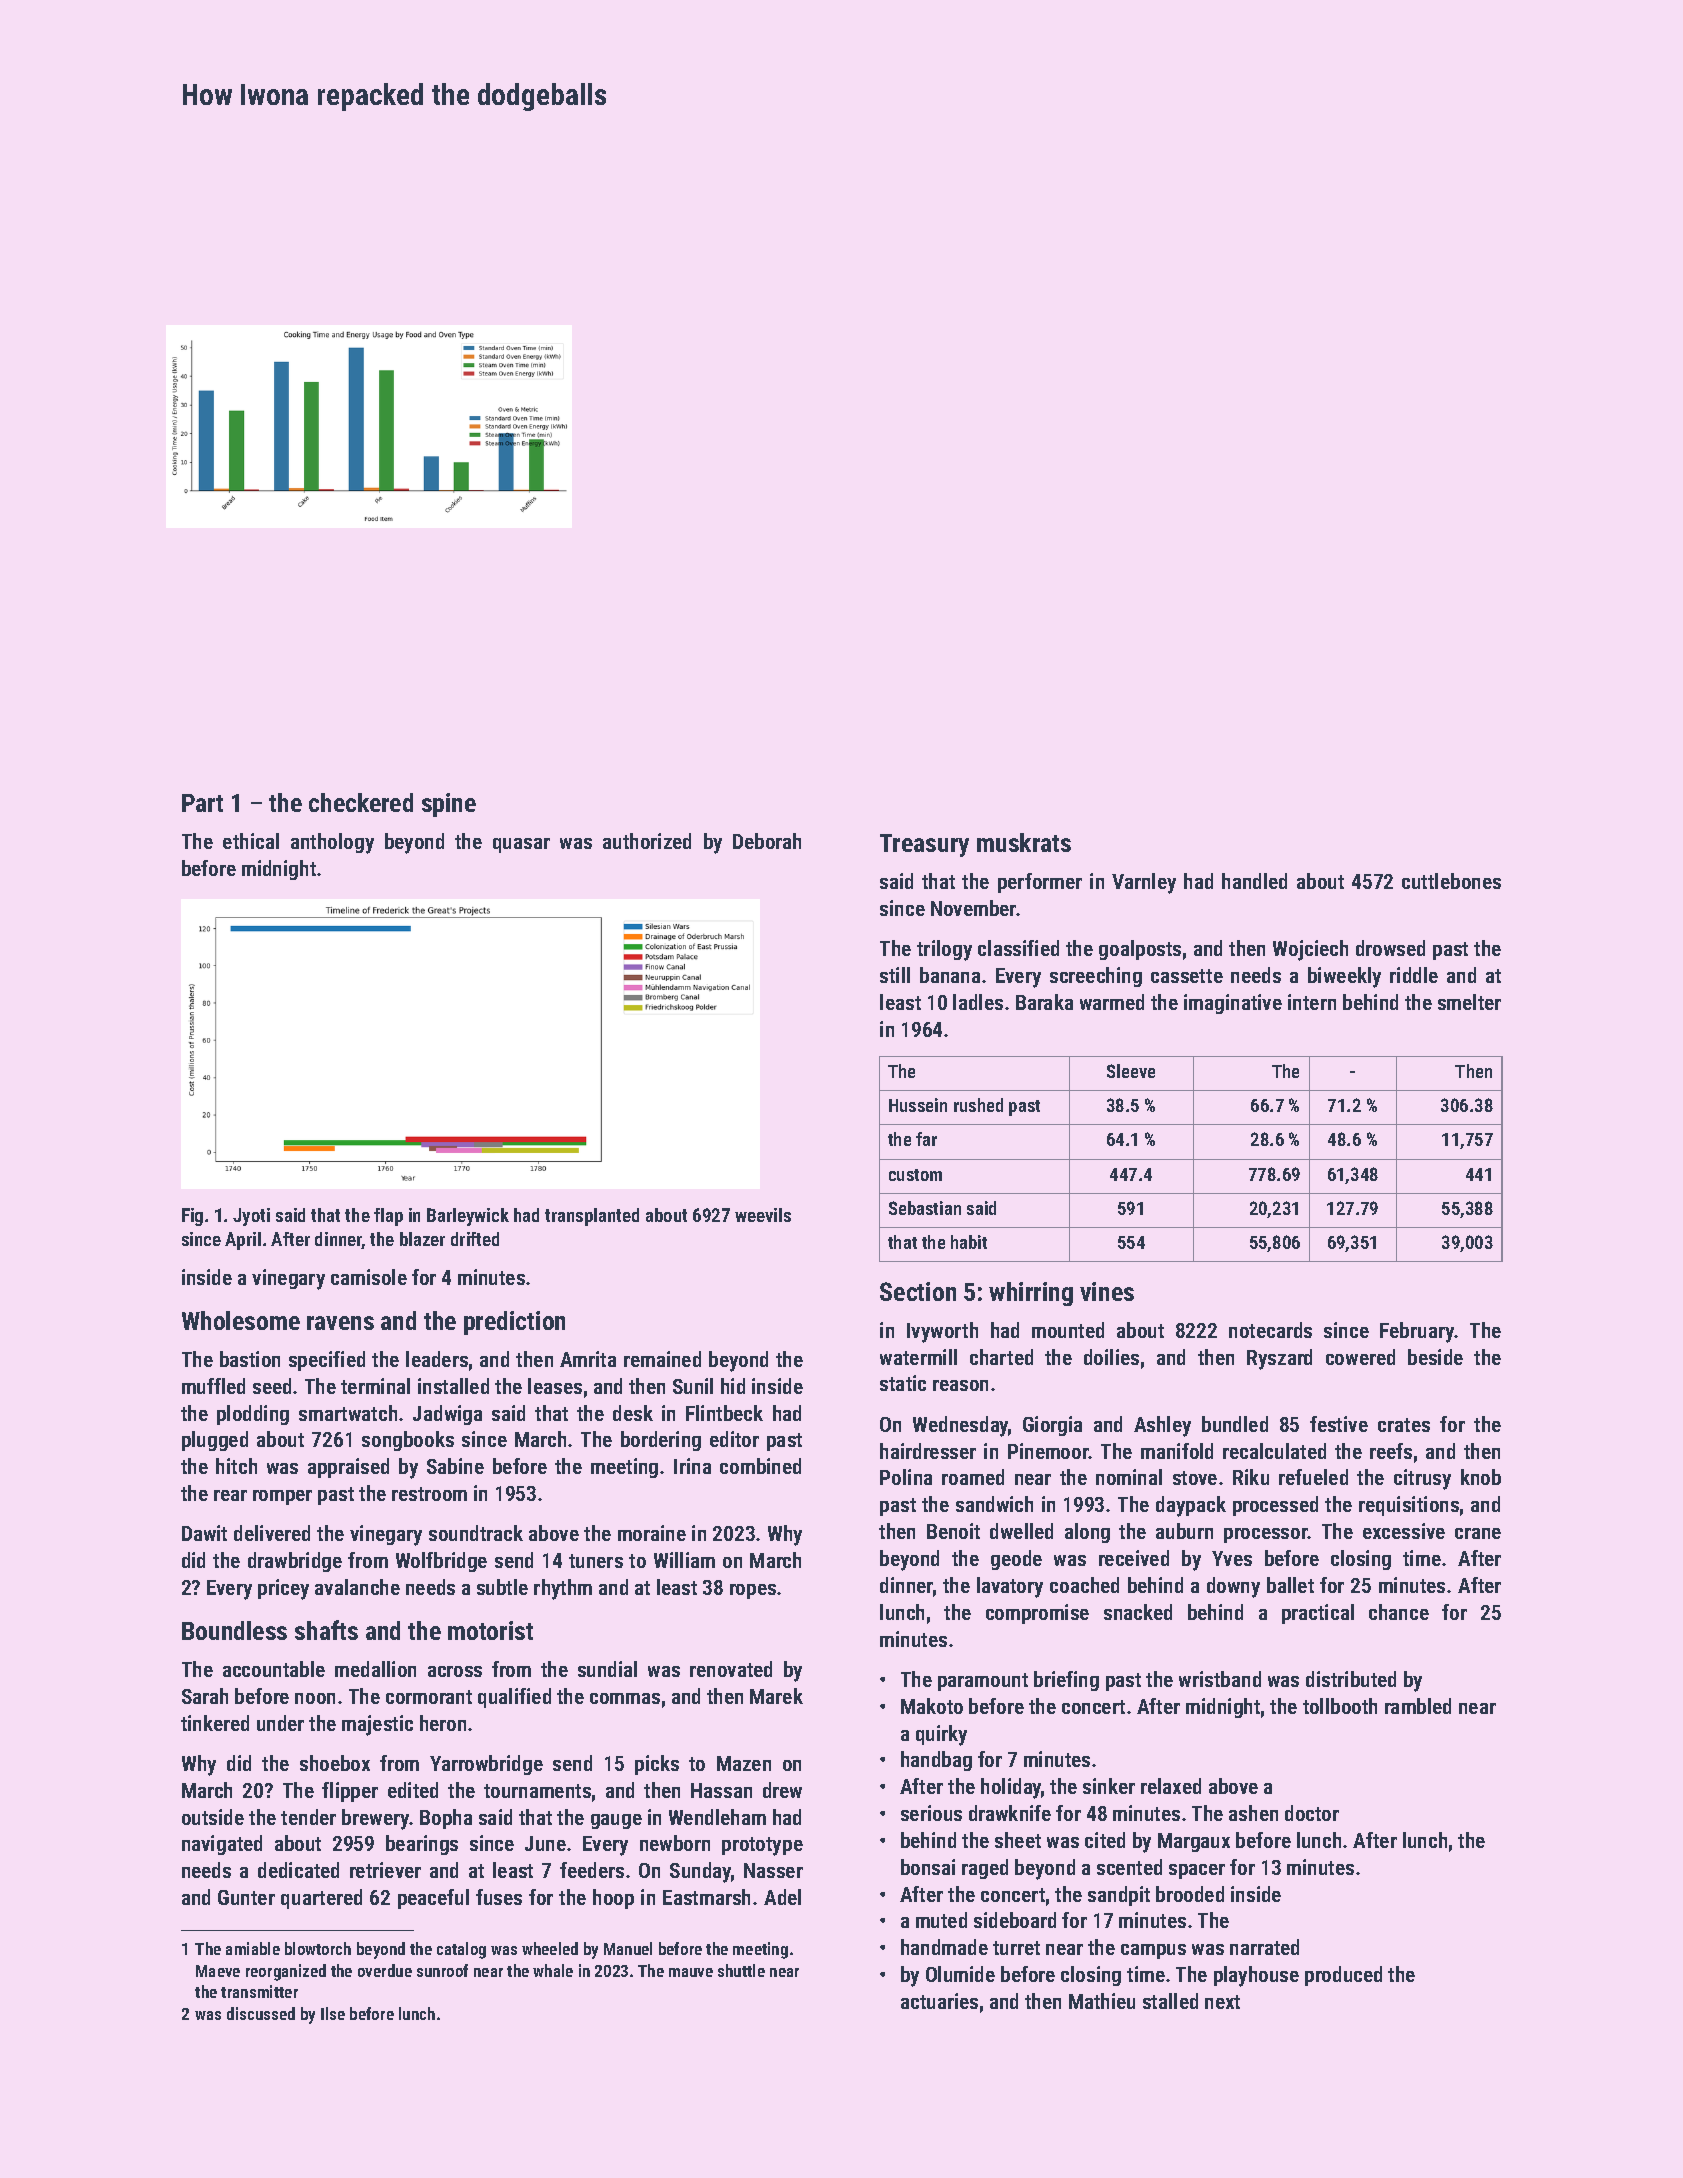  What do you see at coordinates (327, 1361) in the page?
I see `specified` at bounding box center [327, 1361].
